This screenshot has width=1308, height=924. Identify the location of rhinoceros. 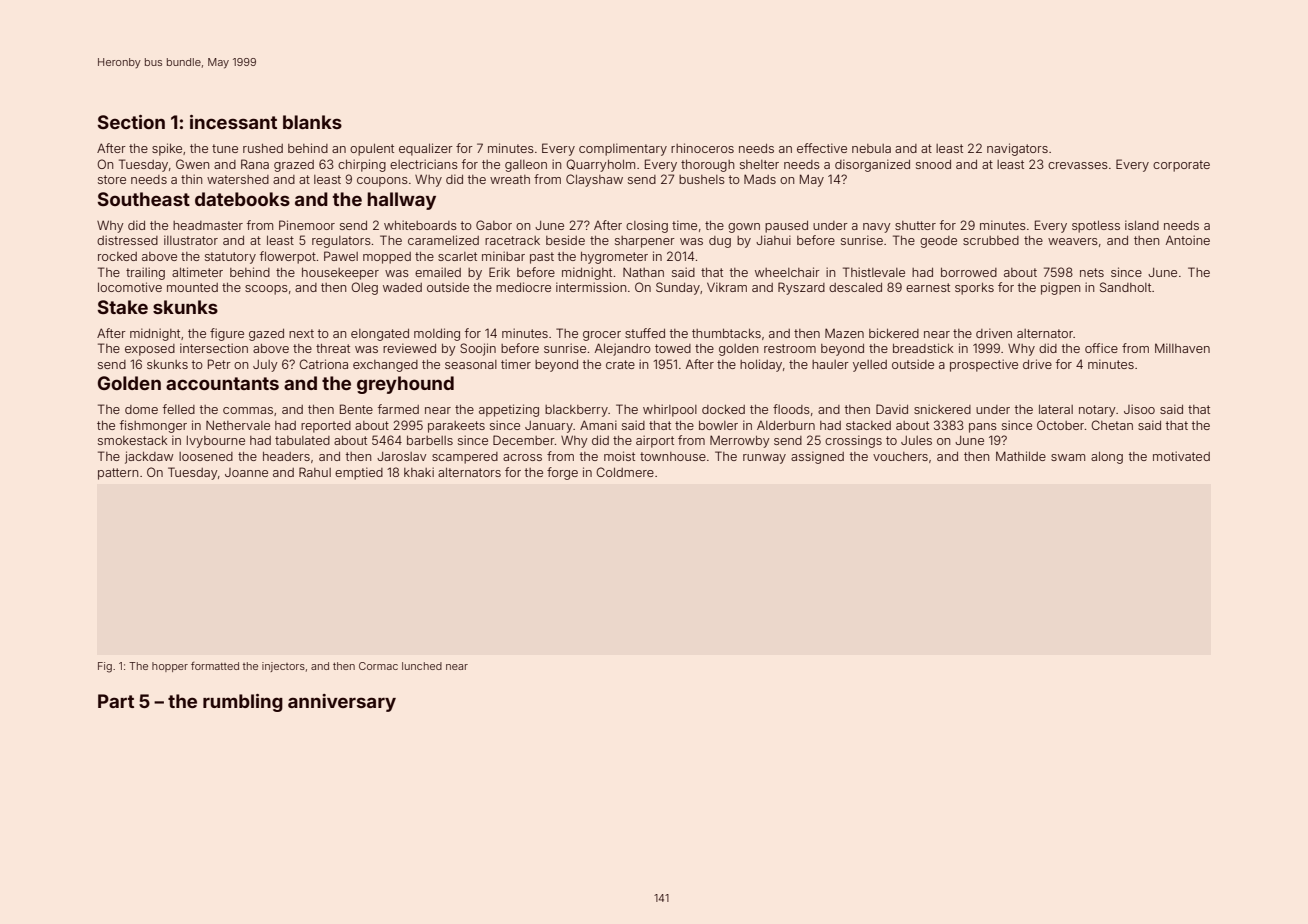
(702, 148).
